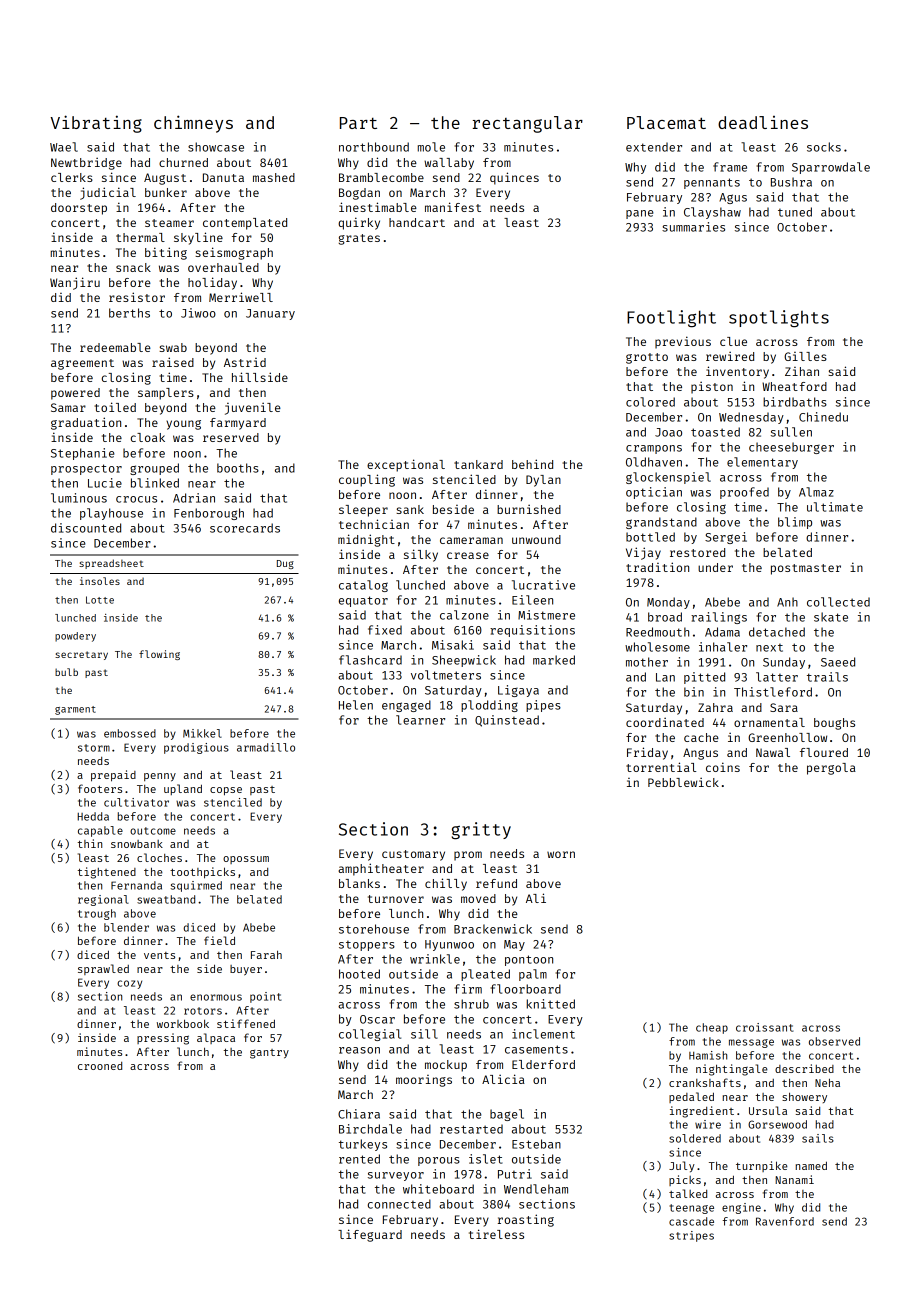  Describe the element at coordinates (96, 124) in the document. I see `Vibrating` at that location.
